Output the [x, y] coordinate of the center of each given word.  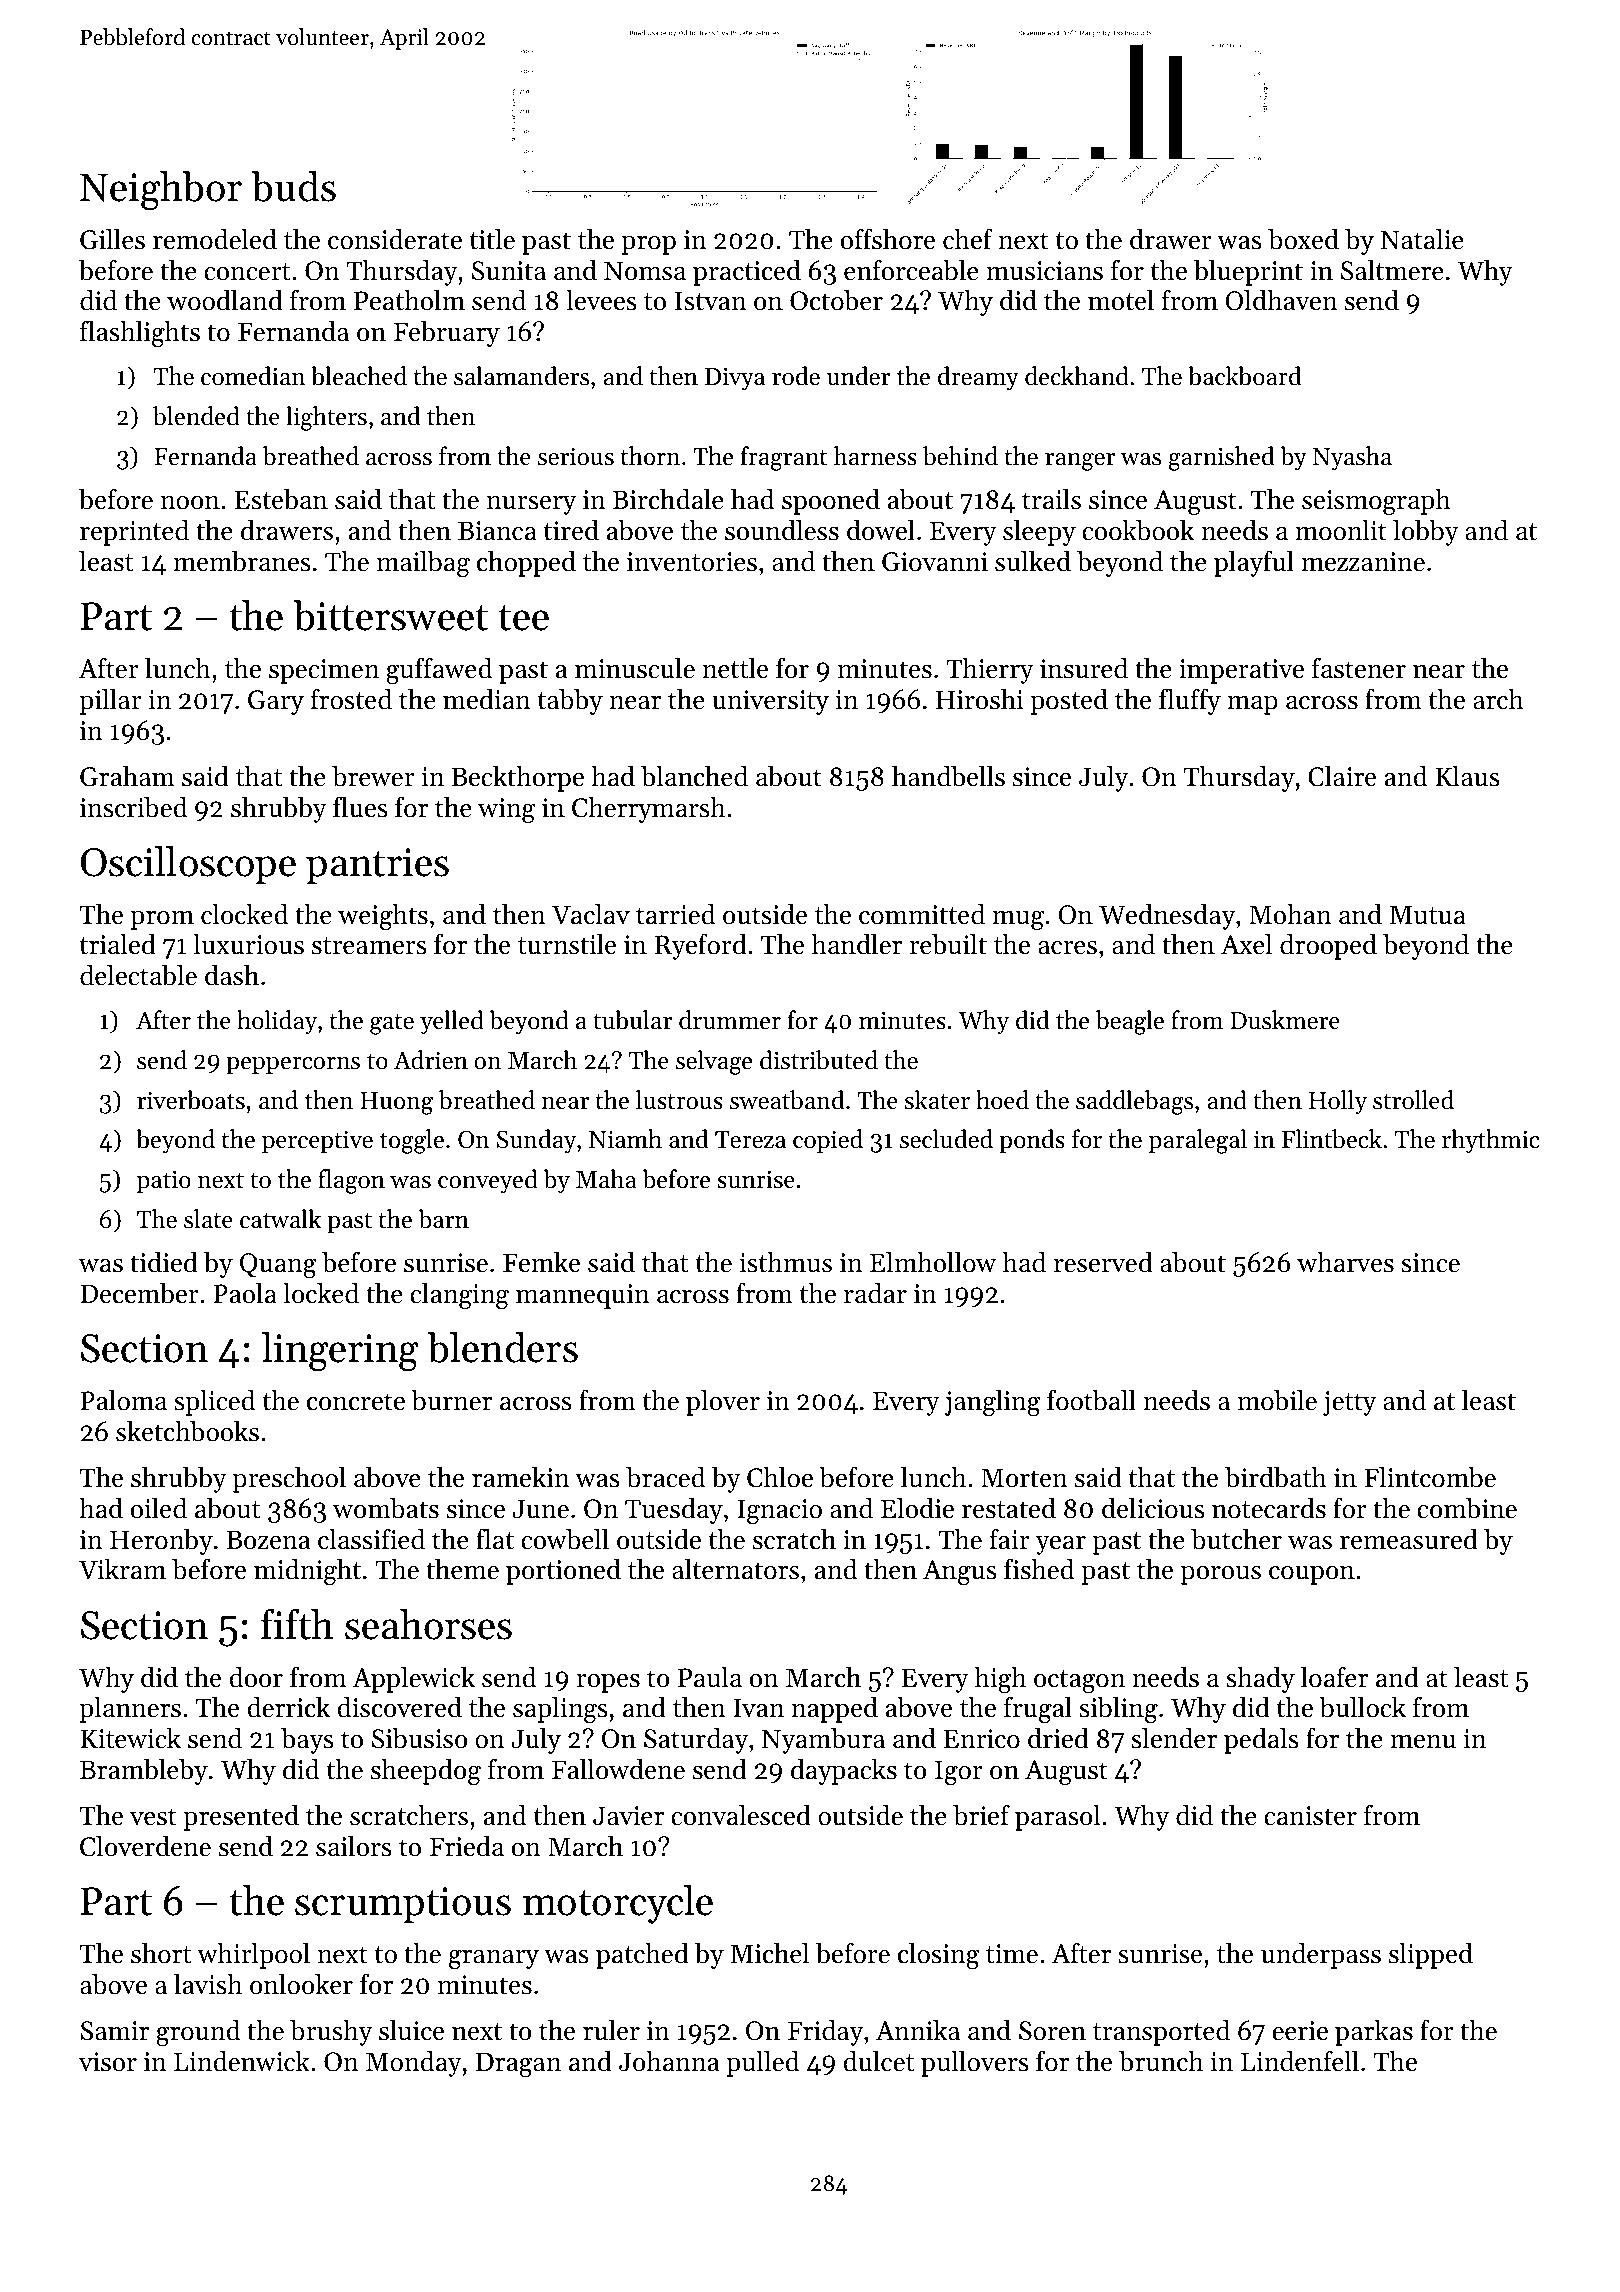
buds [293, 186]
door [256, 1677]
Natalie [1422, 239]
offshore [888, 239]
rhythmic [1490, 1141]
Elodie [917, 1508]
